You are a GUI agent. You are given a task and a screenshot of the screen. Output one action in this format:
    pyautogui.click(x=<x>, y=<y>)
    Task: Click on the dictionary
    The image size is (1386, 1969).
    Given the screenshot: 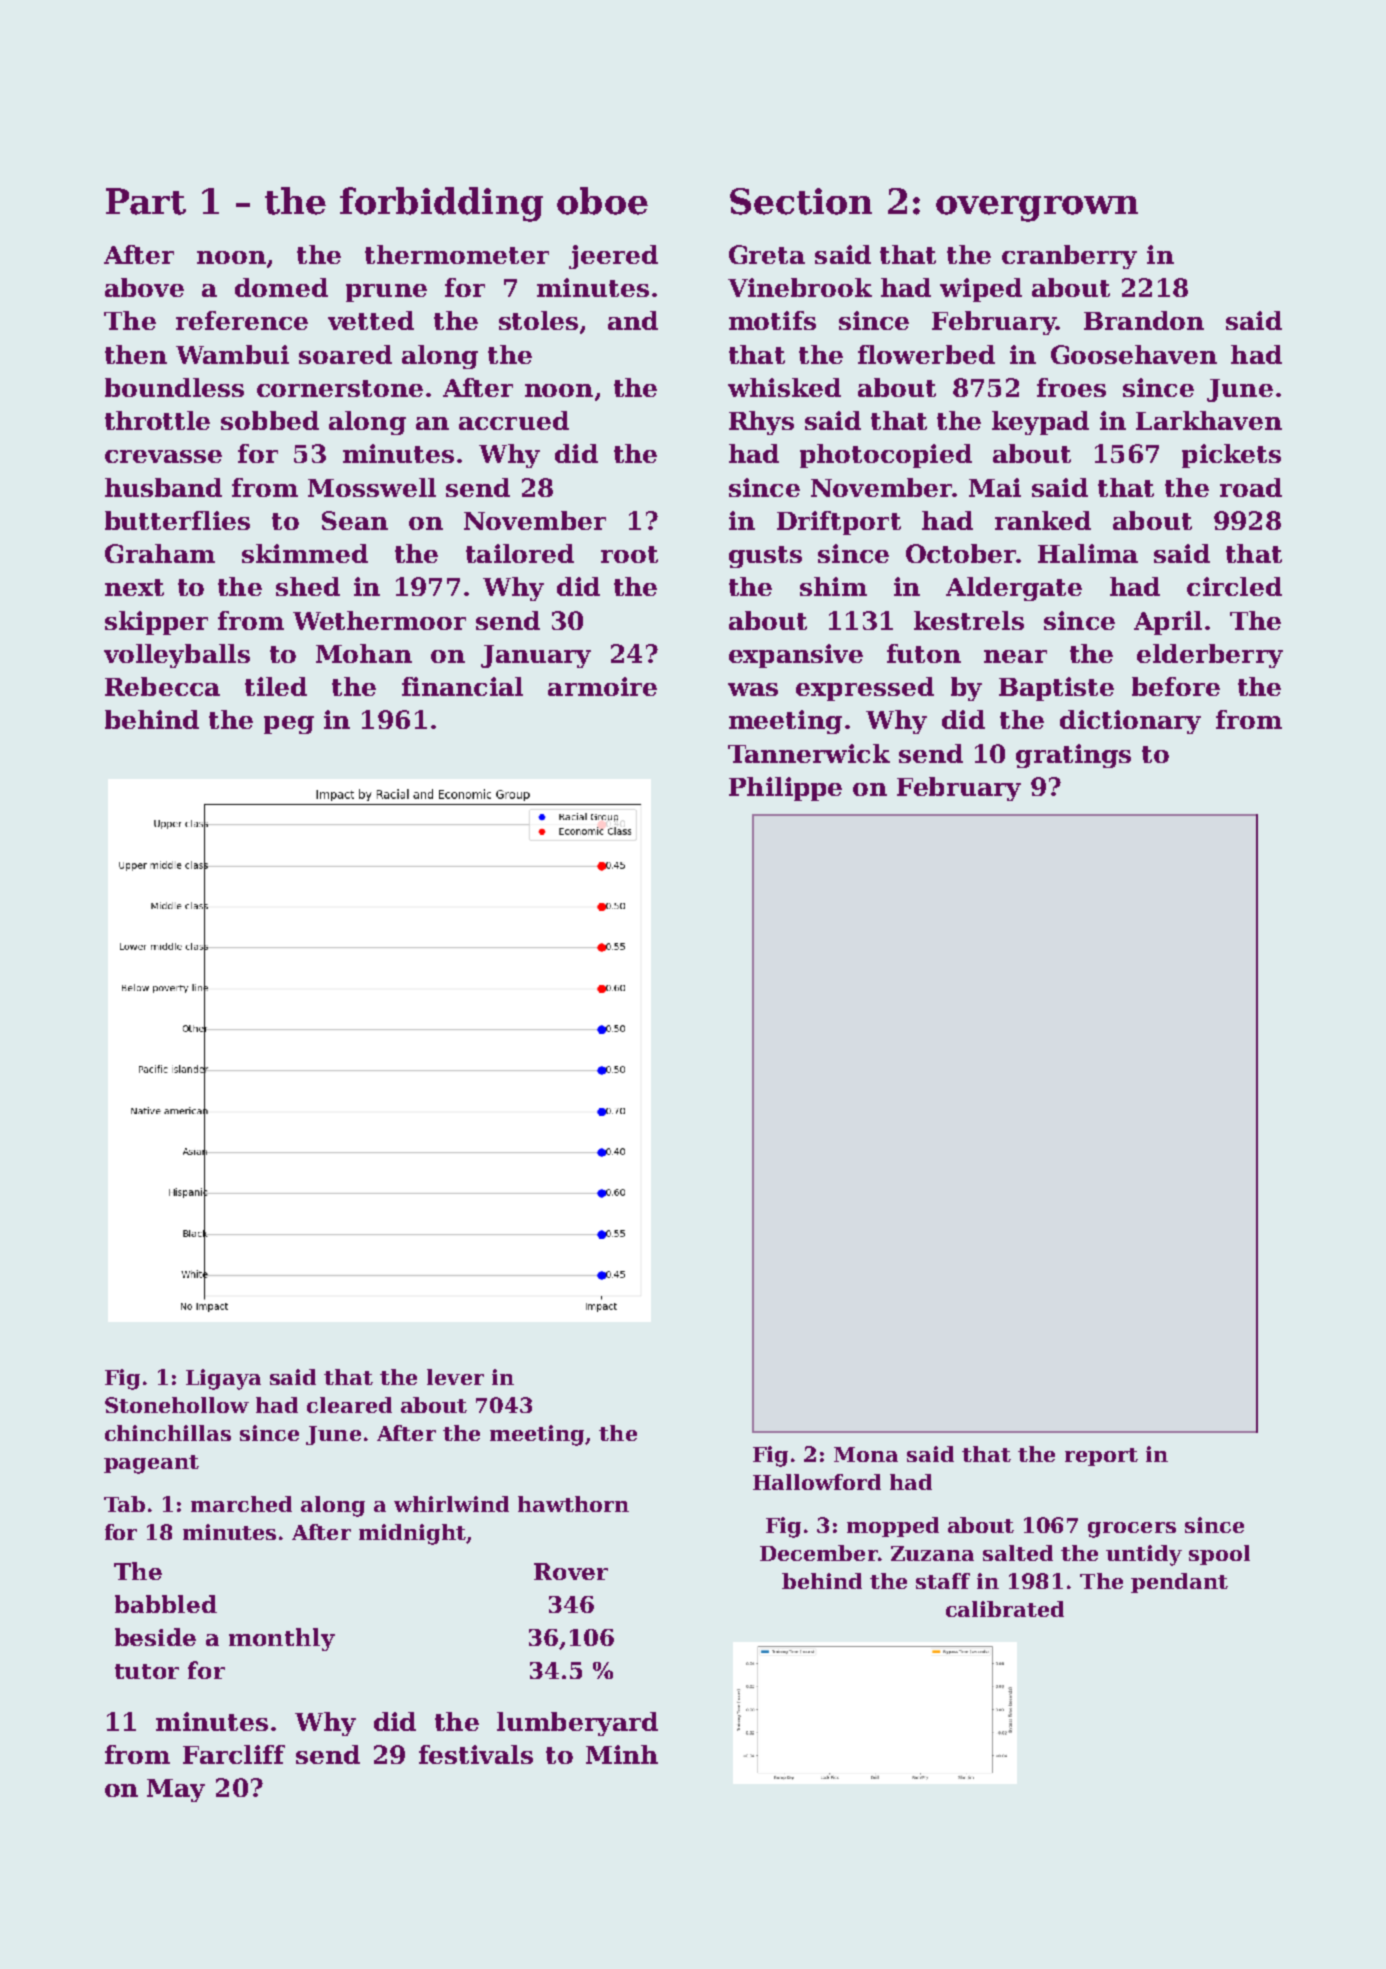 What is the action you would take?
    pyautogui.click(x=1130, y=722)
